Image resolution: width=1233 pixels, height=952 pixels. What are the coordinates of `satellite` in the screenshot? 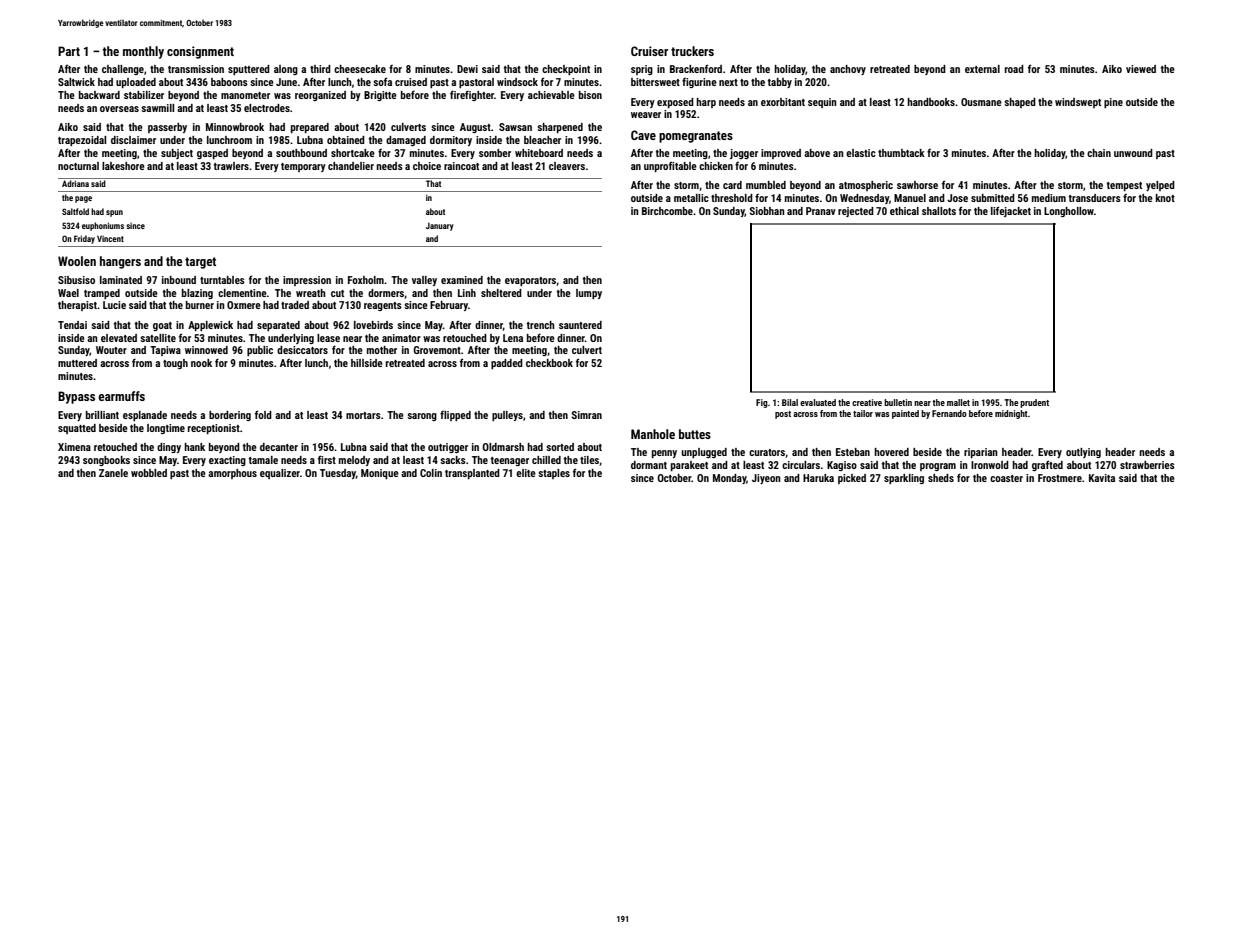 It's located at (158, 338).
